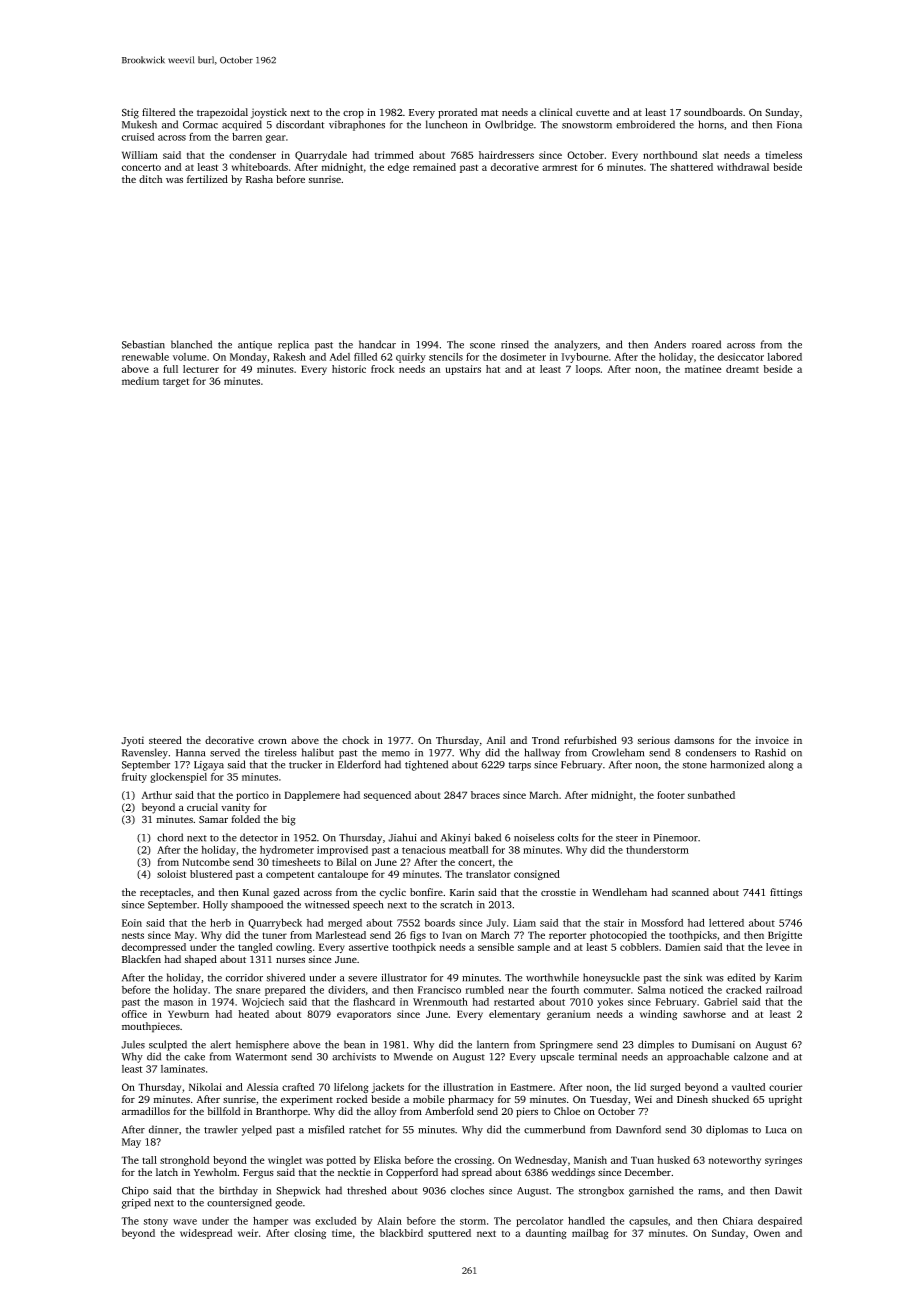 Image resolution: width=924 pixels, height=1308 pixels. I want to click on Jyoti, so click(132, 741).
